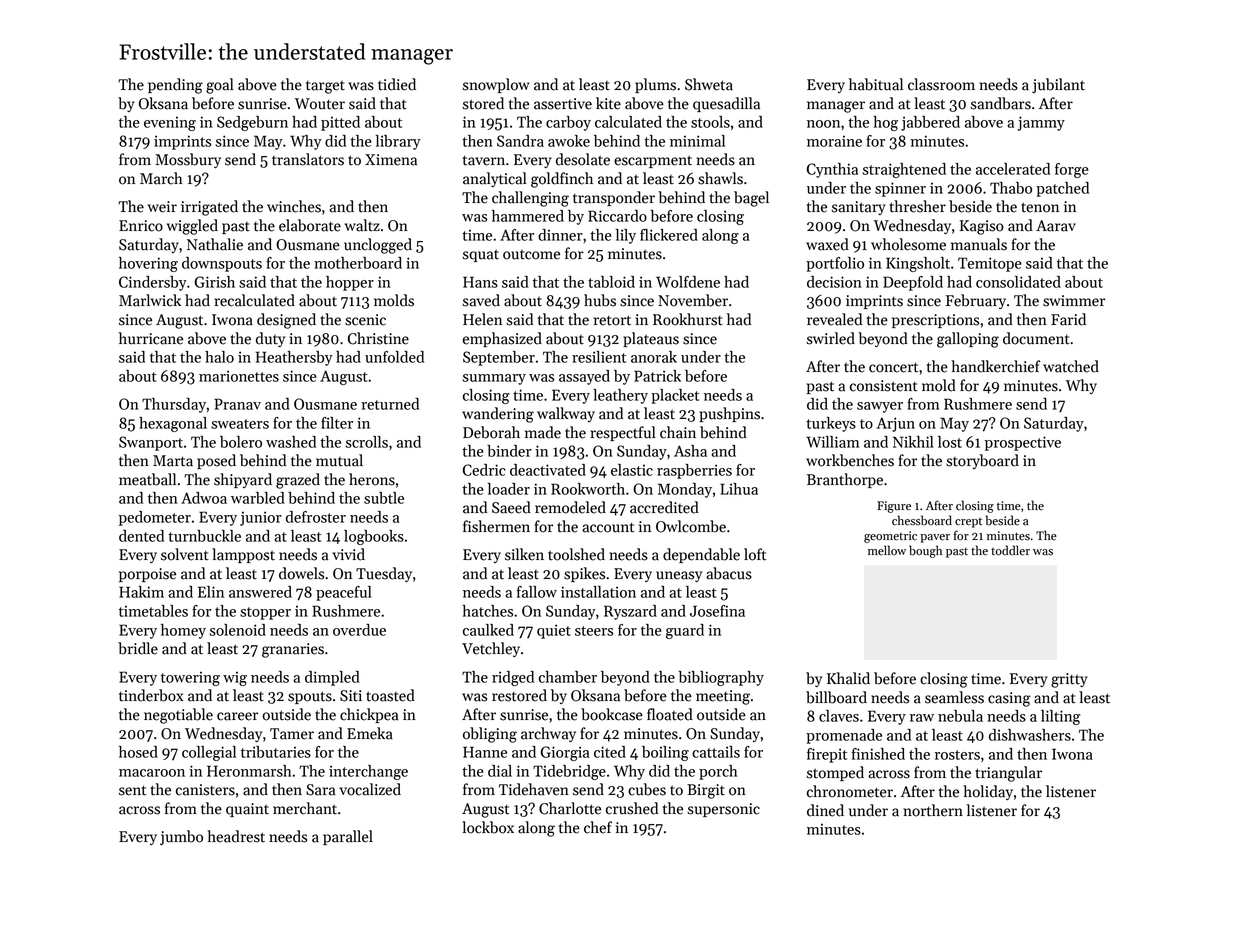 The width and height of the page is (1233, 952). What do you see at coordinates (1069, 680) in the page?
I see `gritty` at bounding box center [1069, 680].
